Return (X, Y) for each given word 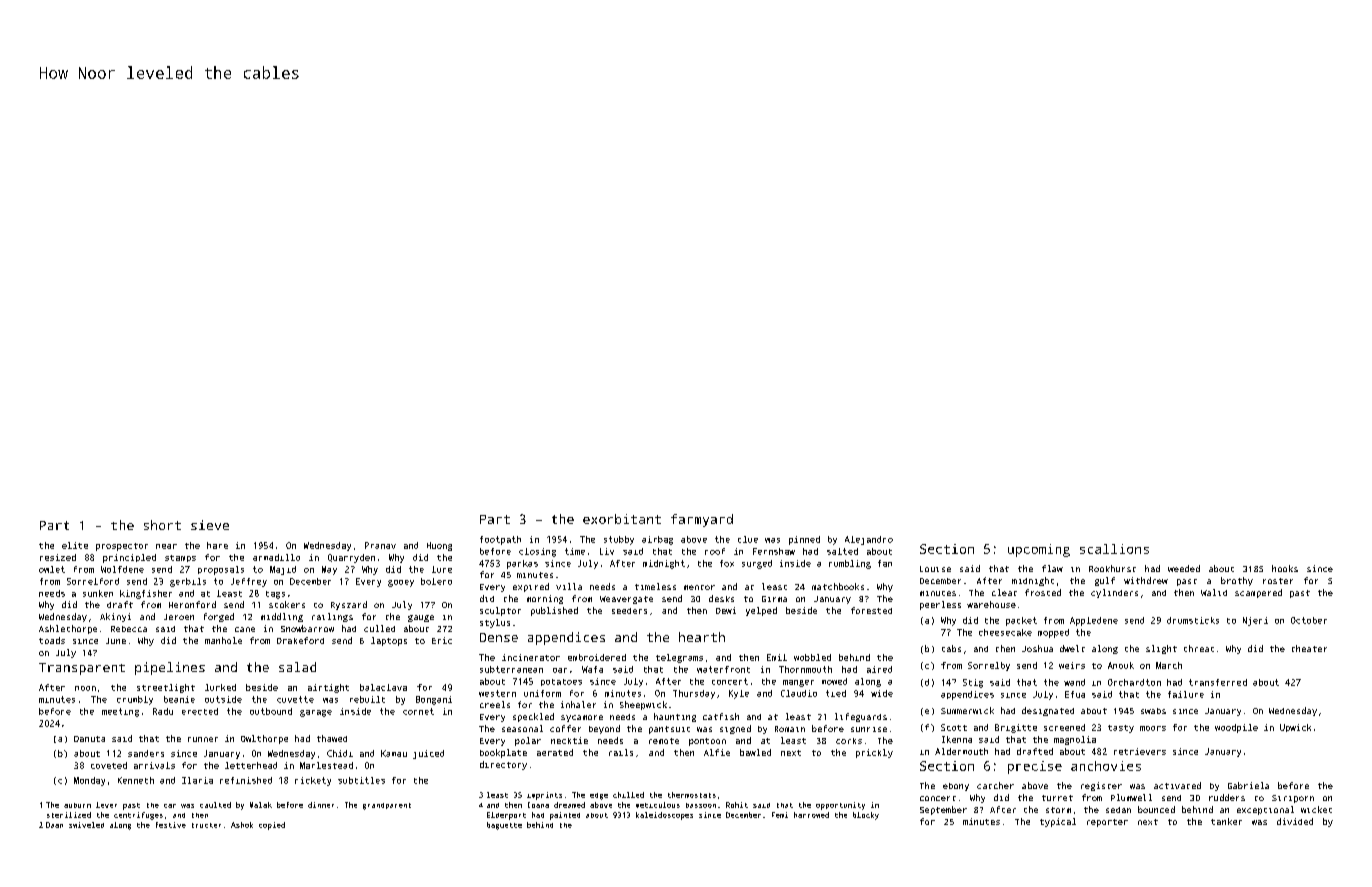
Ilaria (197, 780)
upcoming (1039, 550)
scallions (1114, 549)
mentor (699, 587)
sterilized (69, 815)
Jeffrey (249, 582)
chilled (628, 795)
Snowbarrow (307, 628)
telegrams (679, 658)
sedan (1118, 810)
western (497, 693)
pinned (804, 540)
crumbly (135, 700)
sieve (210, 525)
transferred (1218, 682)
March (1169, 665)
